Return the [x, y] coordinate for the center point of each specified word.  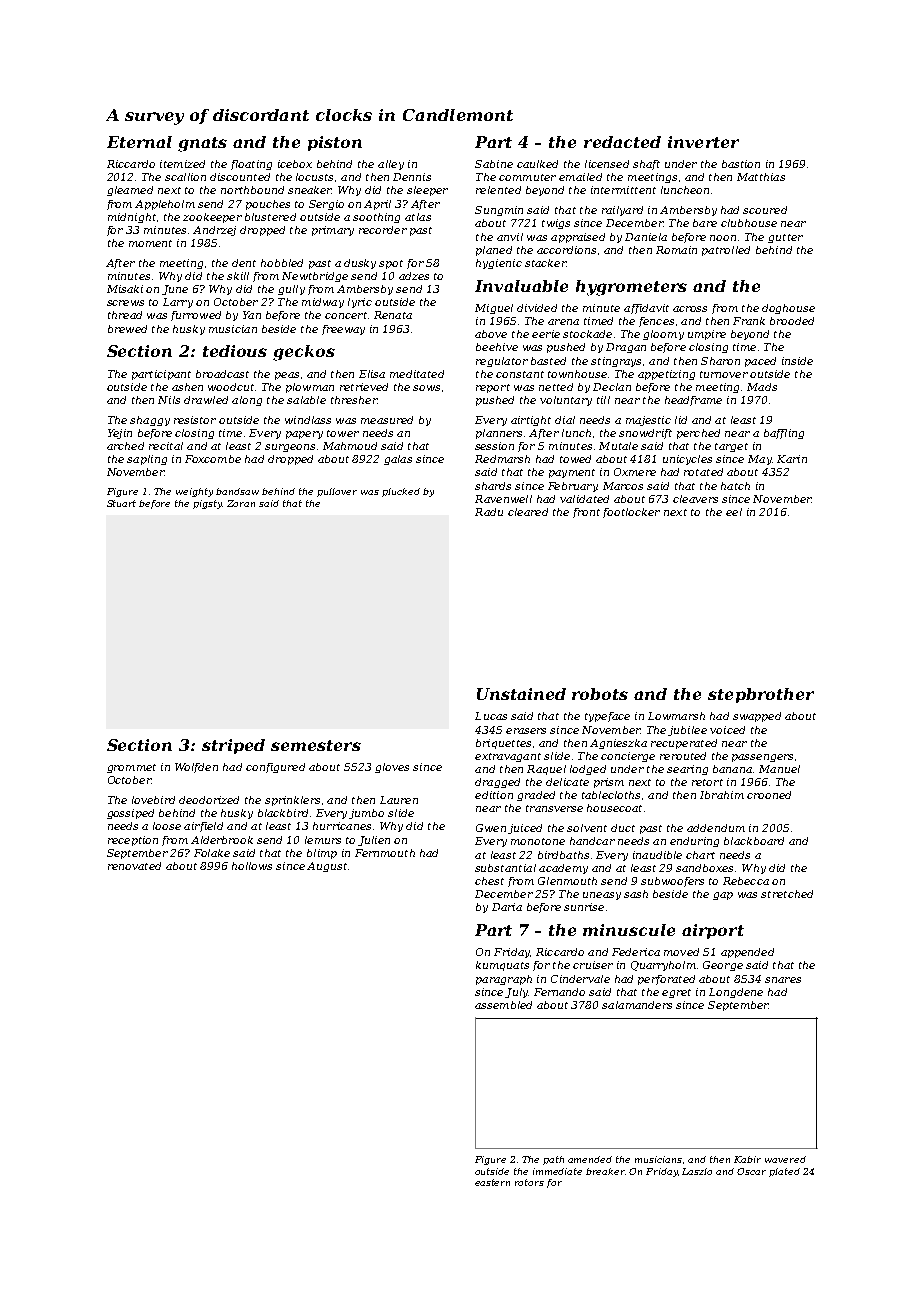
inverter [703, 142]
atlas [418, 217]
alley [391, 165]
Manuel [779, 769]
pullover [337, 492]
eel [734, 512]
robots [600, 694]
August [327, 867]
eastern [492, 1182]
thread [125, 315]
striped [233, 746]
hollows [252, 866]
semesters [316, 745]
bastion [741, 164]
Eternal [139, 142]
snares [783, 980]
